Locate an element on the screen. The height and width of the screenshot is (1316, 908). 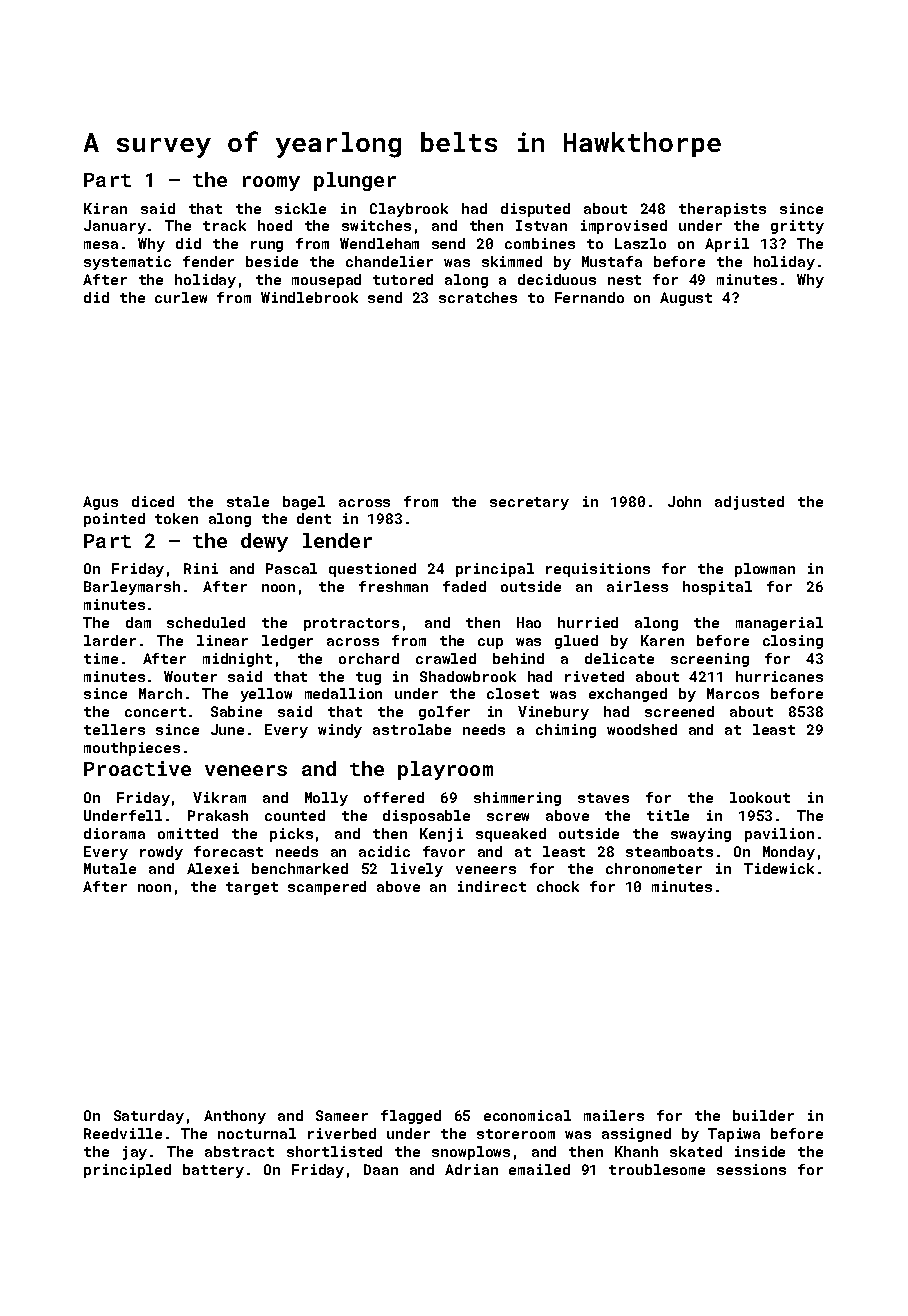
John is located at coordinates (684, 501).
